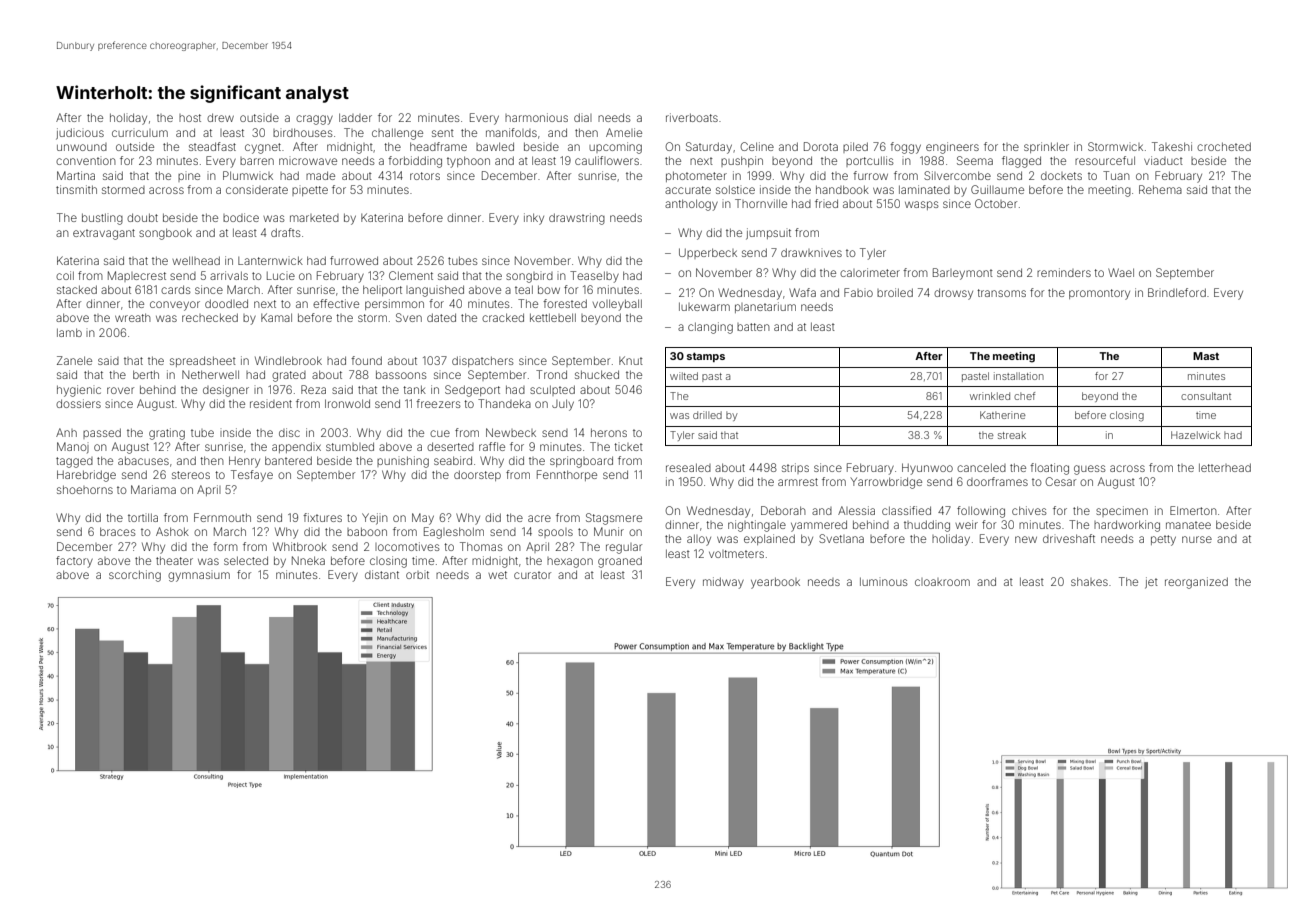 Image resolution: width=1308 pixels, height=924 pixels. I want to click on grating, so click(167, 434).
